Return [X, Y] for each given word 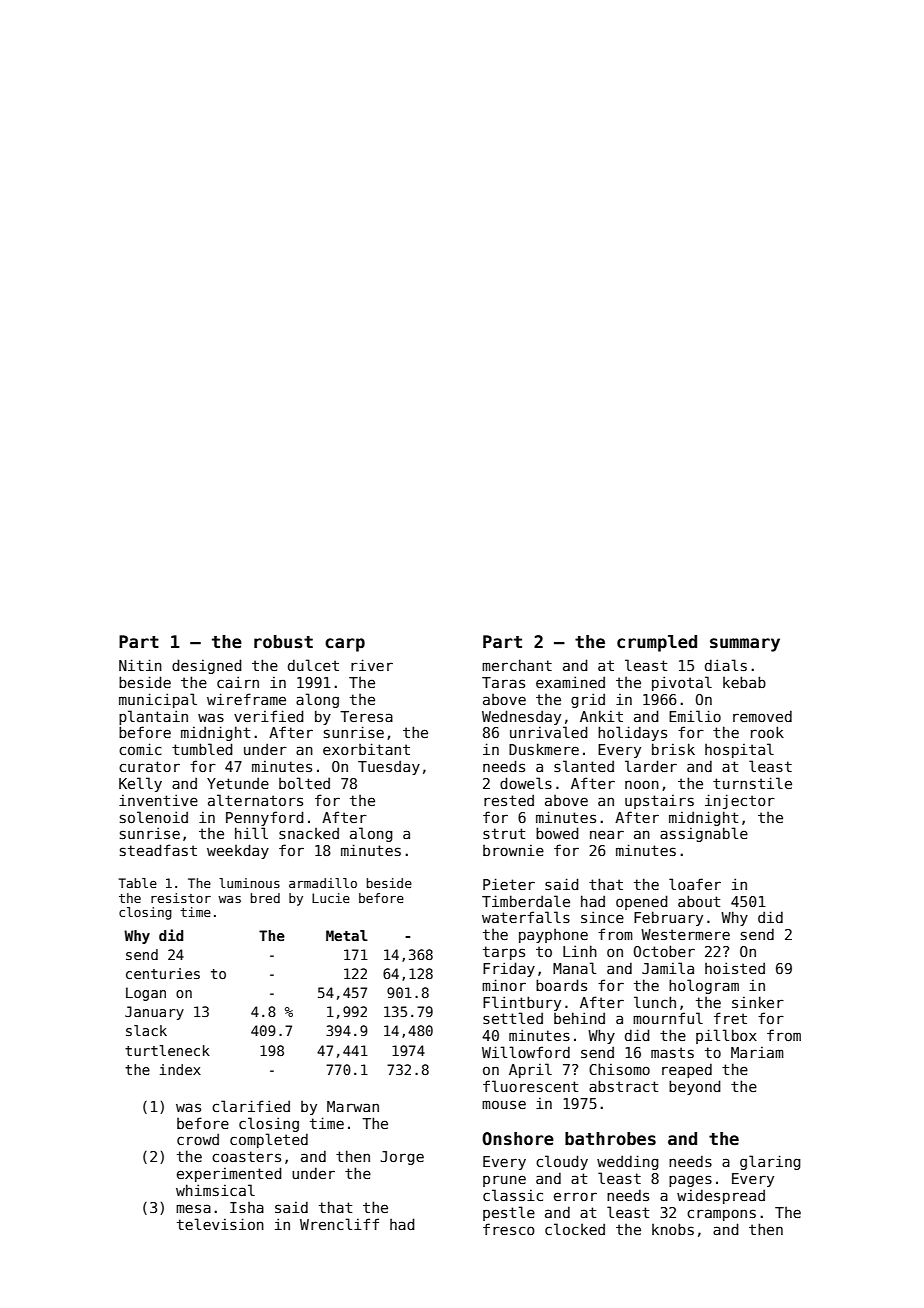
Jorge [402, 1158]
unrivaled [549, 732]
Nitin [140, 665]
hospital [739, 750]
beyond [695, 1087]
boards [561, 985]
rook [767, 732]
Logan [146, 994]
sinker [758, 1002]
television [220, 1224]
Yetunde [238, 783]
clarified [251, 1106]
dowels [526, 783]
